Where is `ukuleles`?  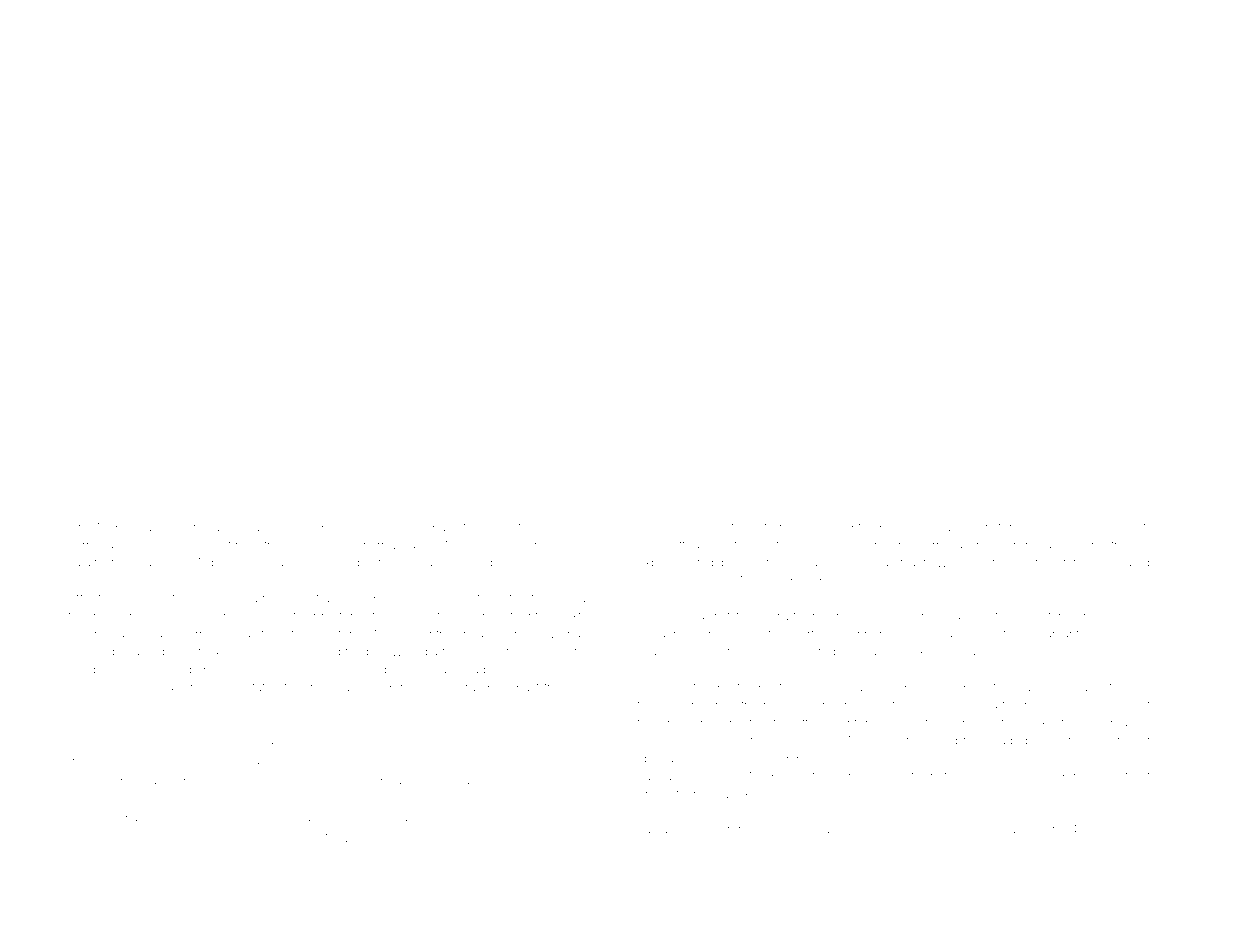 ukuleles is located at coordinates (261, 651).
